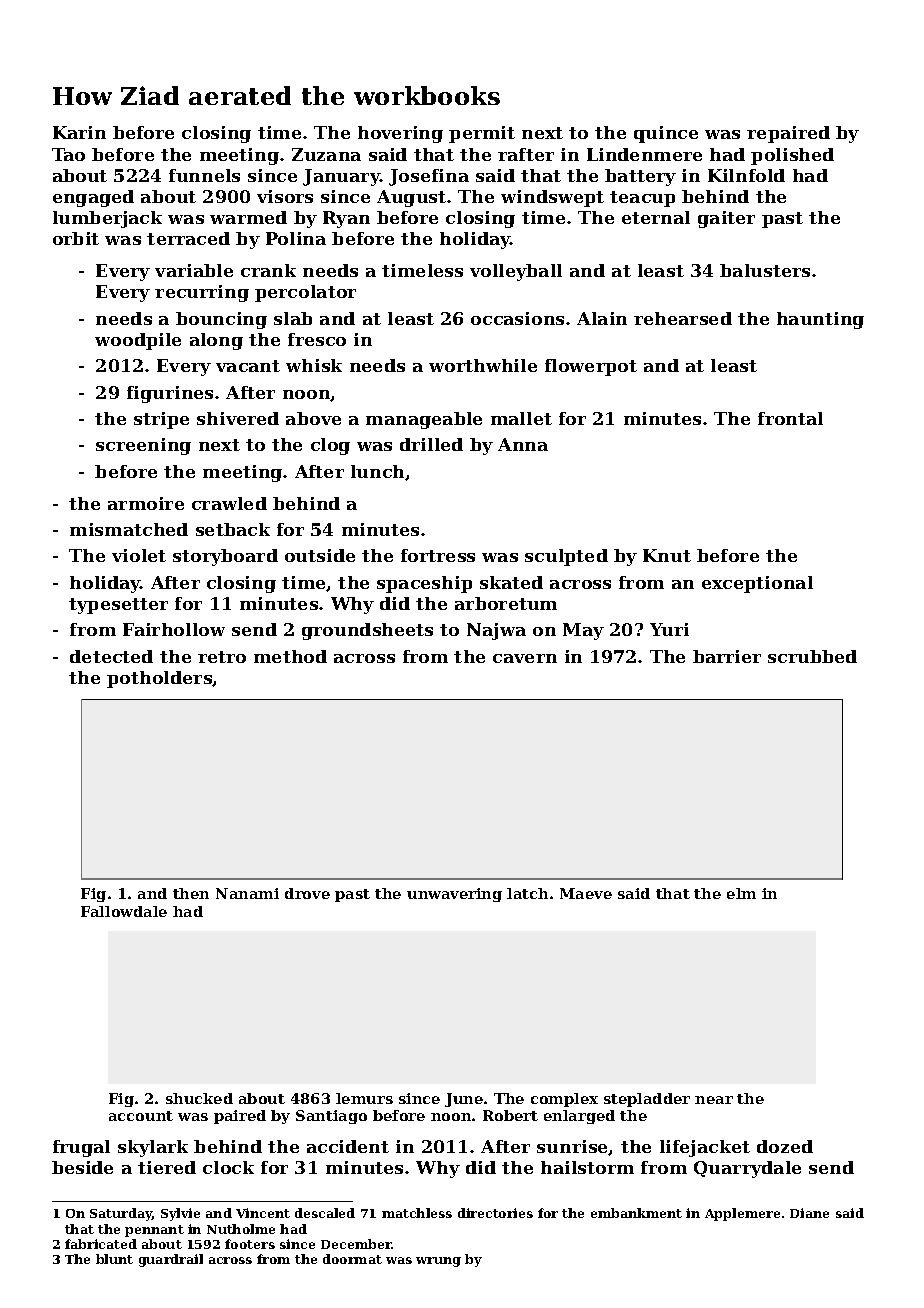  Describe the element at coordinates (124, 911) in the screenshot. I see `Fallowdale` at that location.
